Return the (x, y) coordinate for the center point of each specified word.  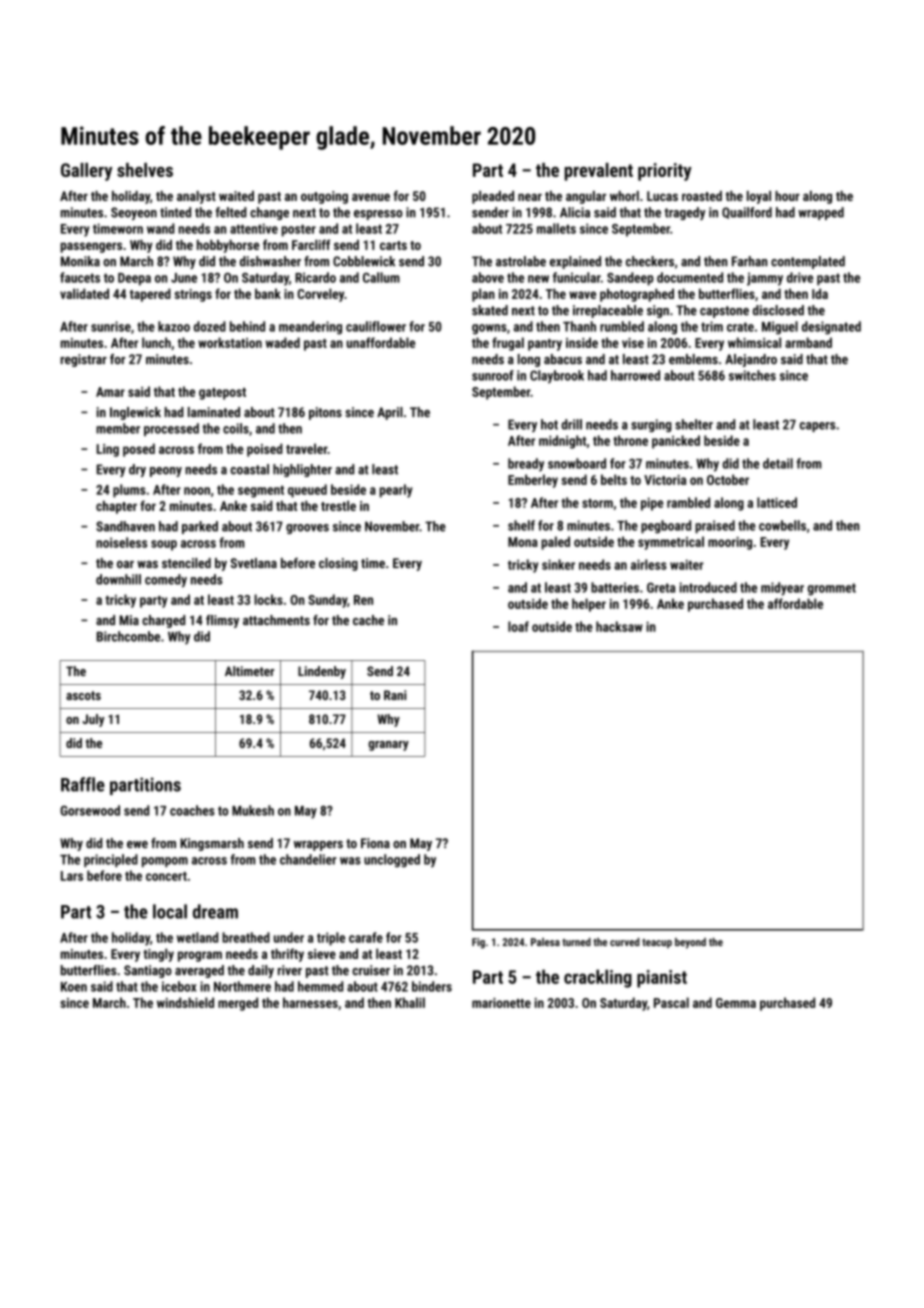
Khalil (410, 1002)
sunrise (111, 326)
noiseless (121, 542)
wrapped (821, 213)
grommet (832, 589)
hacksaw (619, 626)
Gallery (86, 172)
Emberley (533, 481)
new (538, 279)
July (93, 720)
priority (665, 172)
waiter (687, 564)
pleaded (493, 197)
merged (238, 1004)
